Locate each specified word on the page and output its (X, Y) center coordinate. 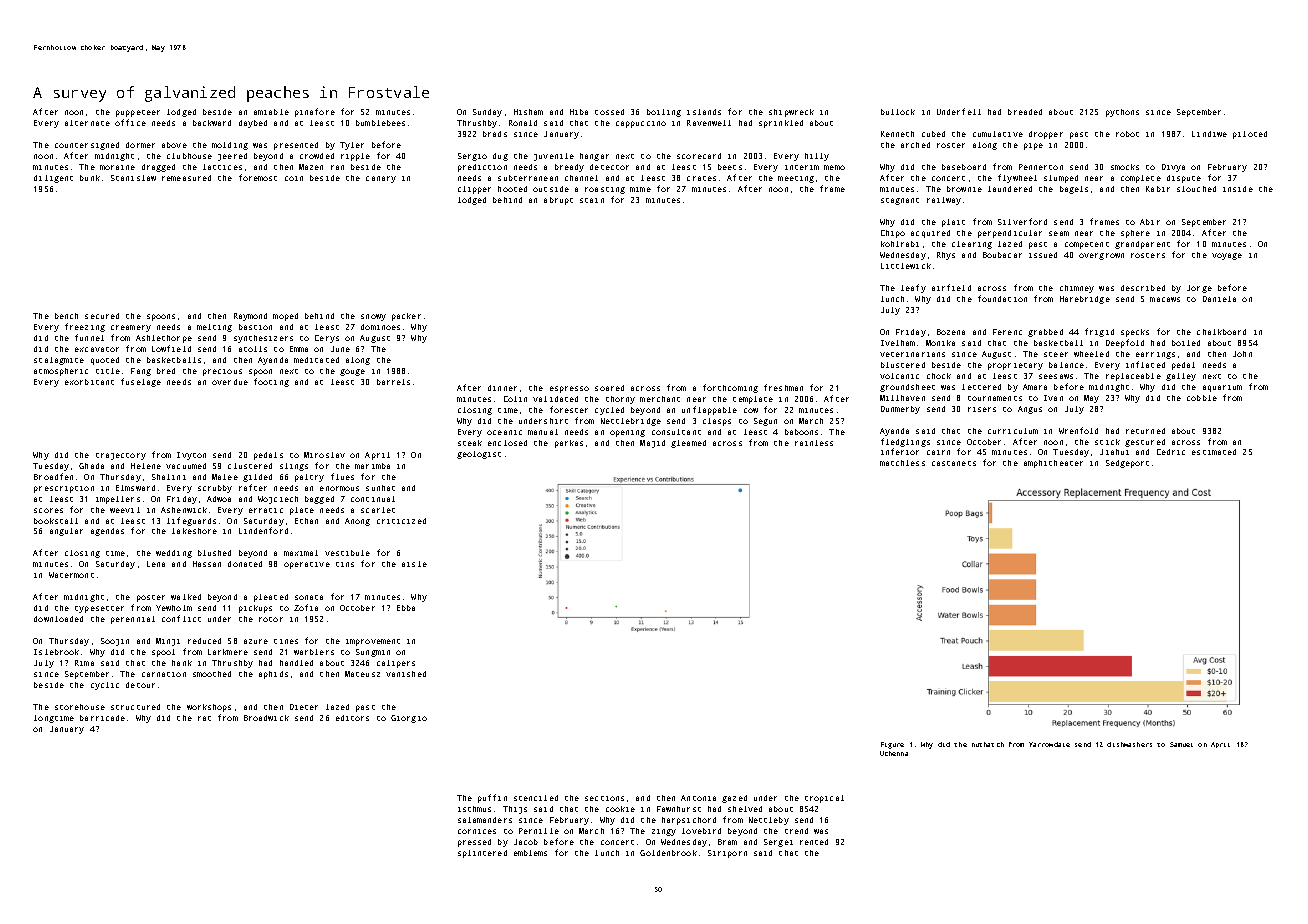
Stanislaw (133, 178)
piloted (1250, 135)
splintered (482, 854)
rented (814, 842)
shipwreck (791, 113)
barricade (102, 718)
